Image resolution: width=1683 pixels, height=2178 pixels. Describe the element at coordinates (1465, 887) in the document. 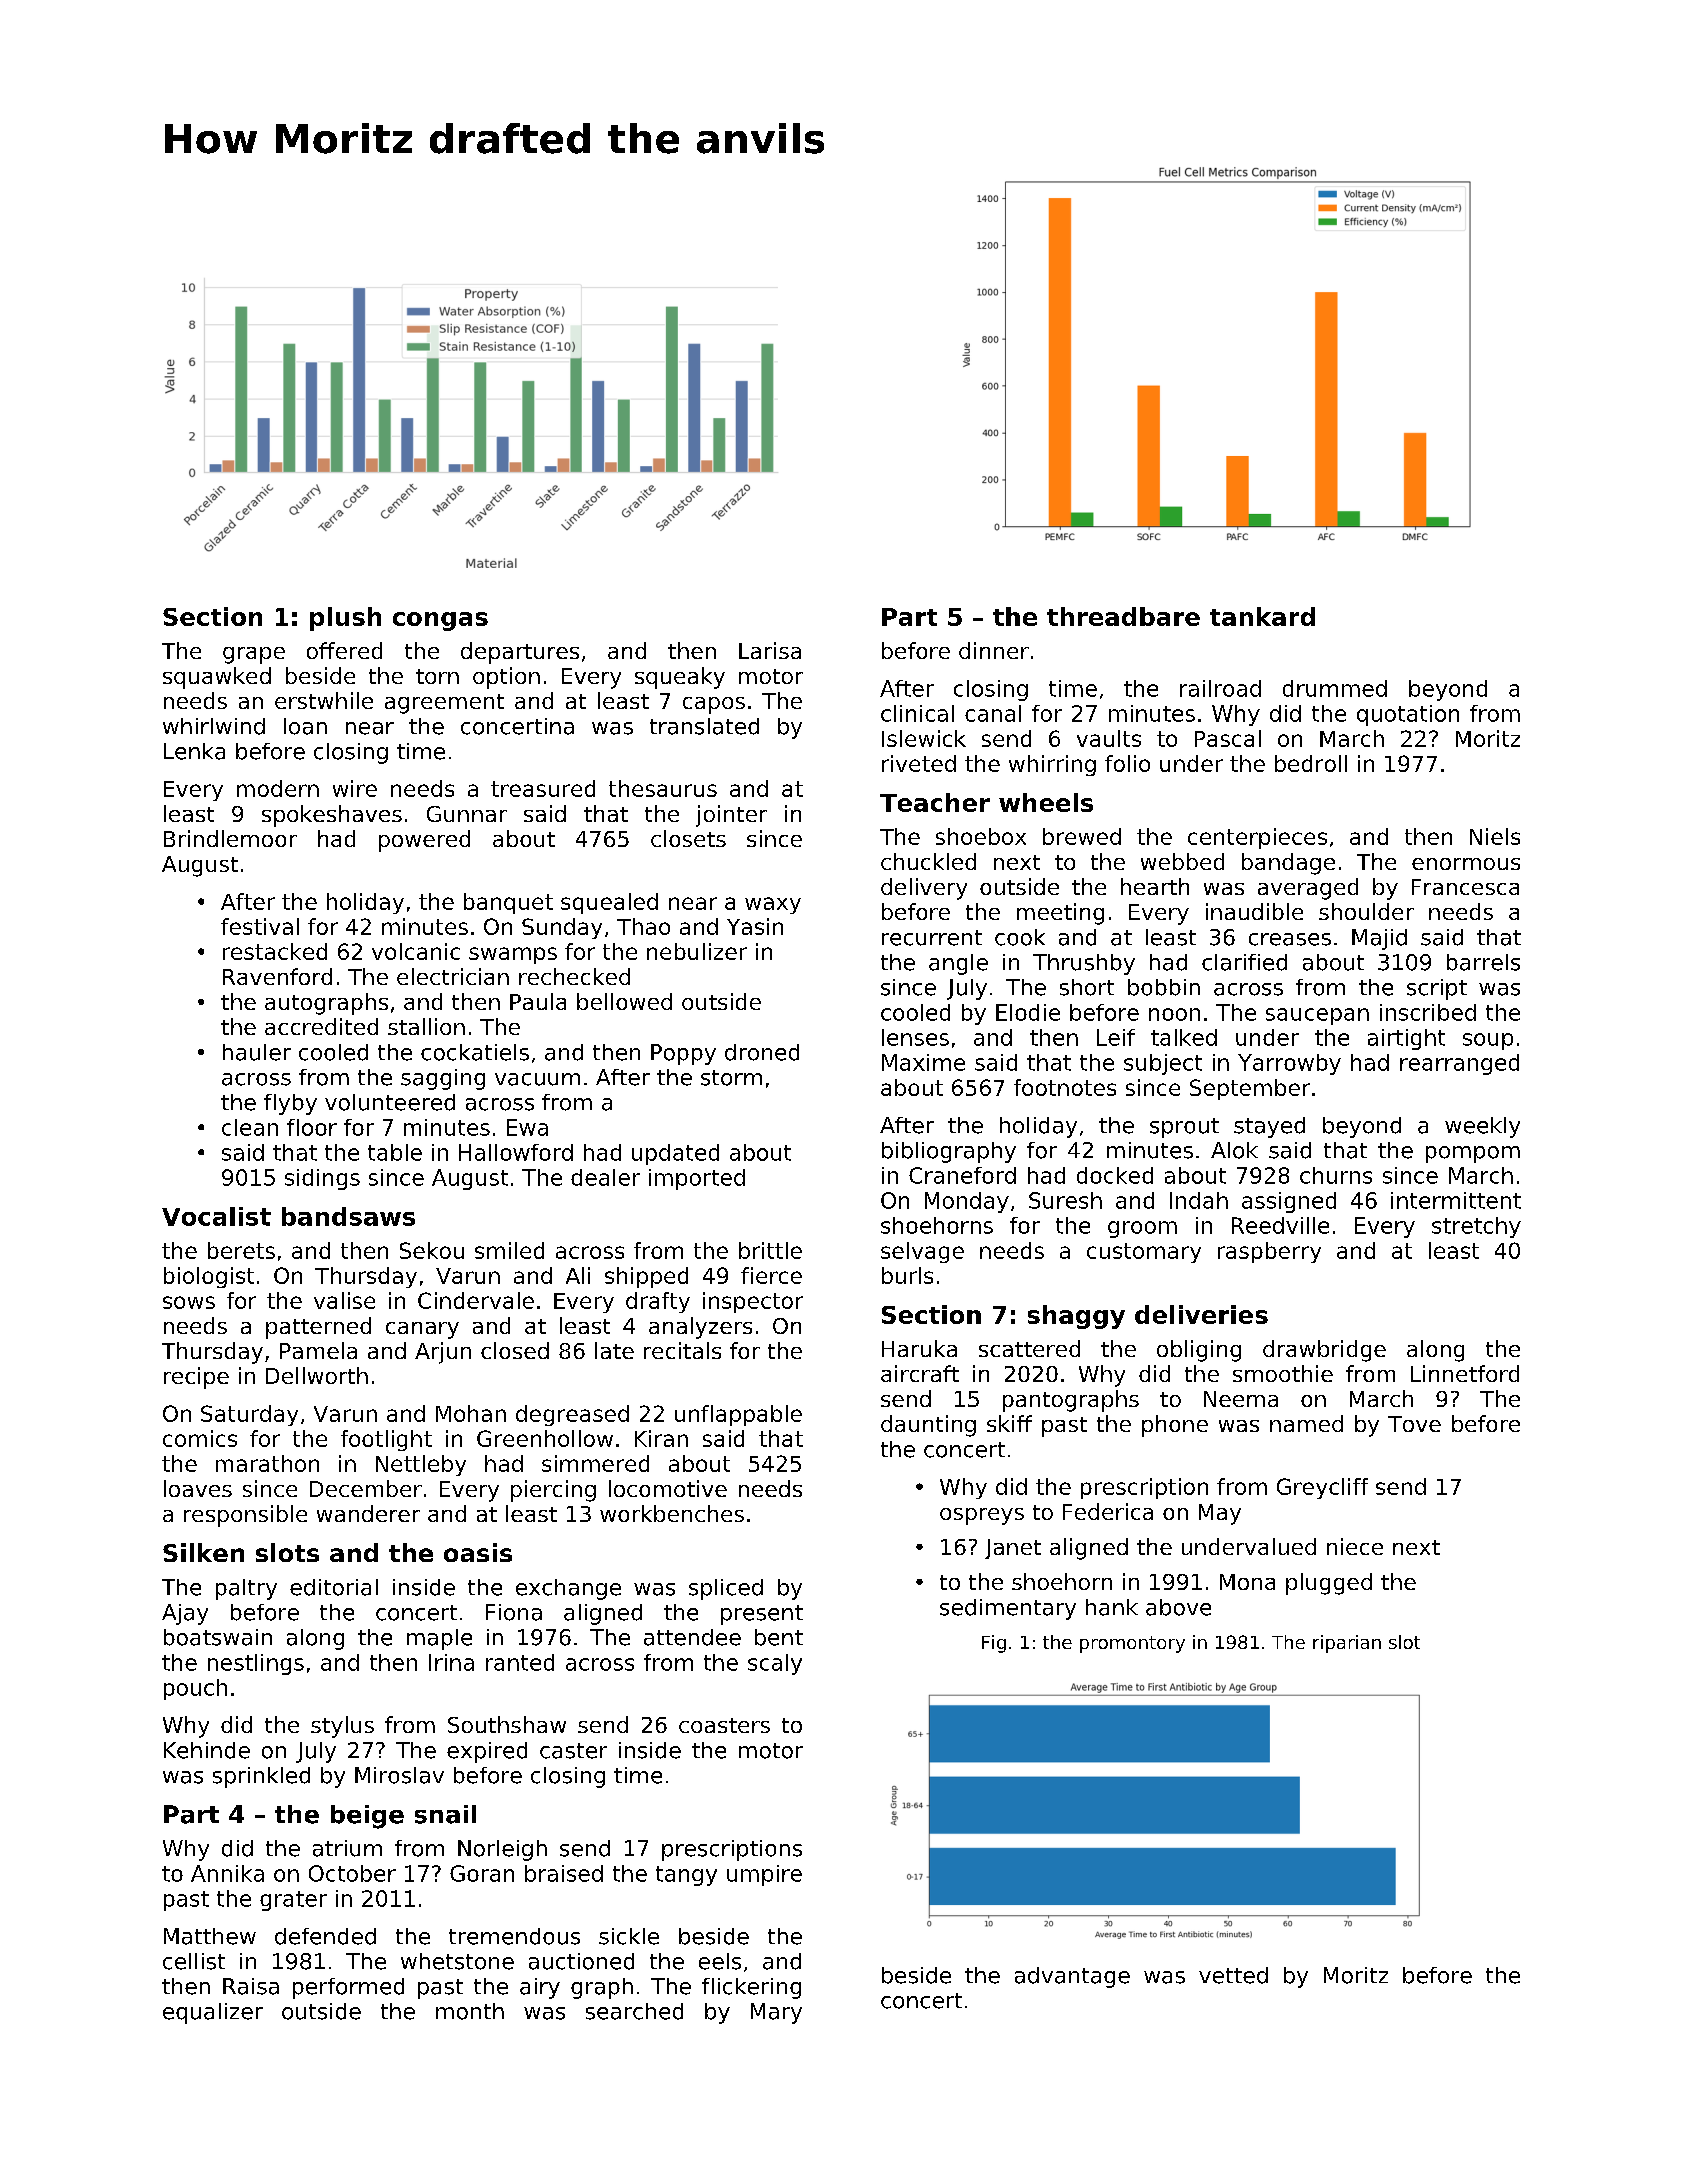

I see `Francesca` at that location.
